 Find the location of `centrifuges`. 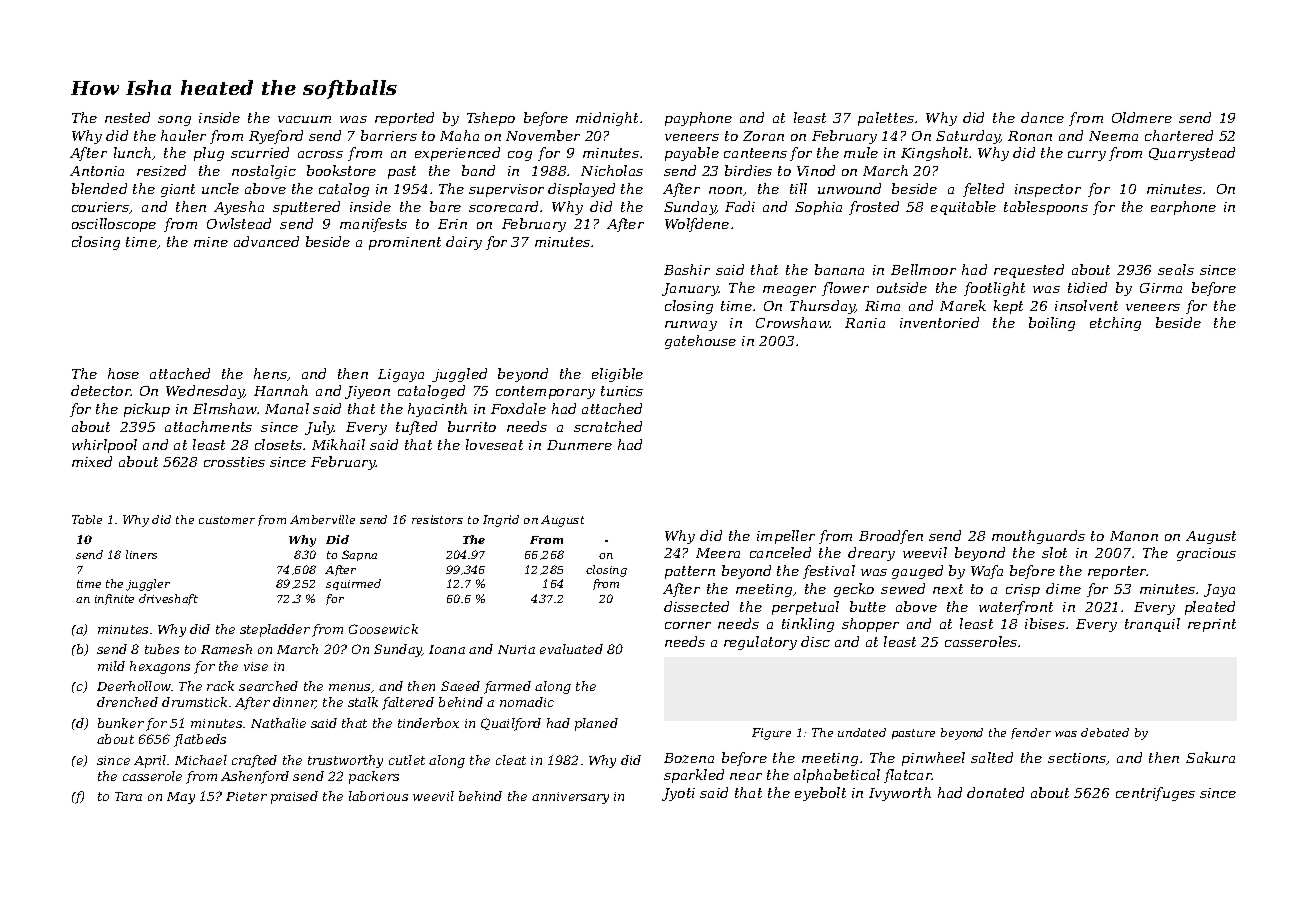

centrifuges is located at coordinates (1155, 794).
